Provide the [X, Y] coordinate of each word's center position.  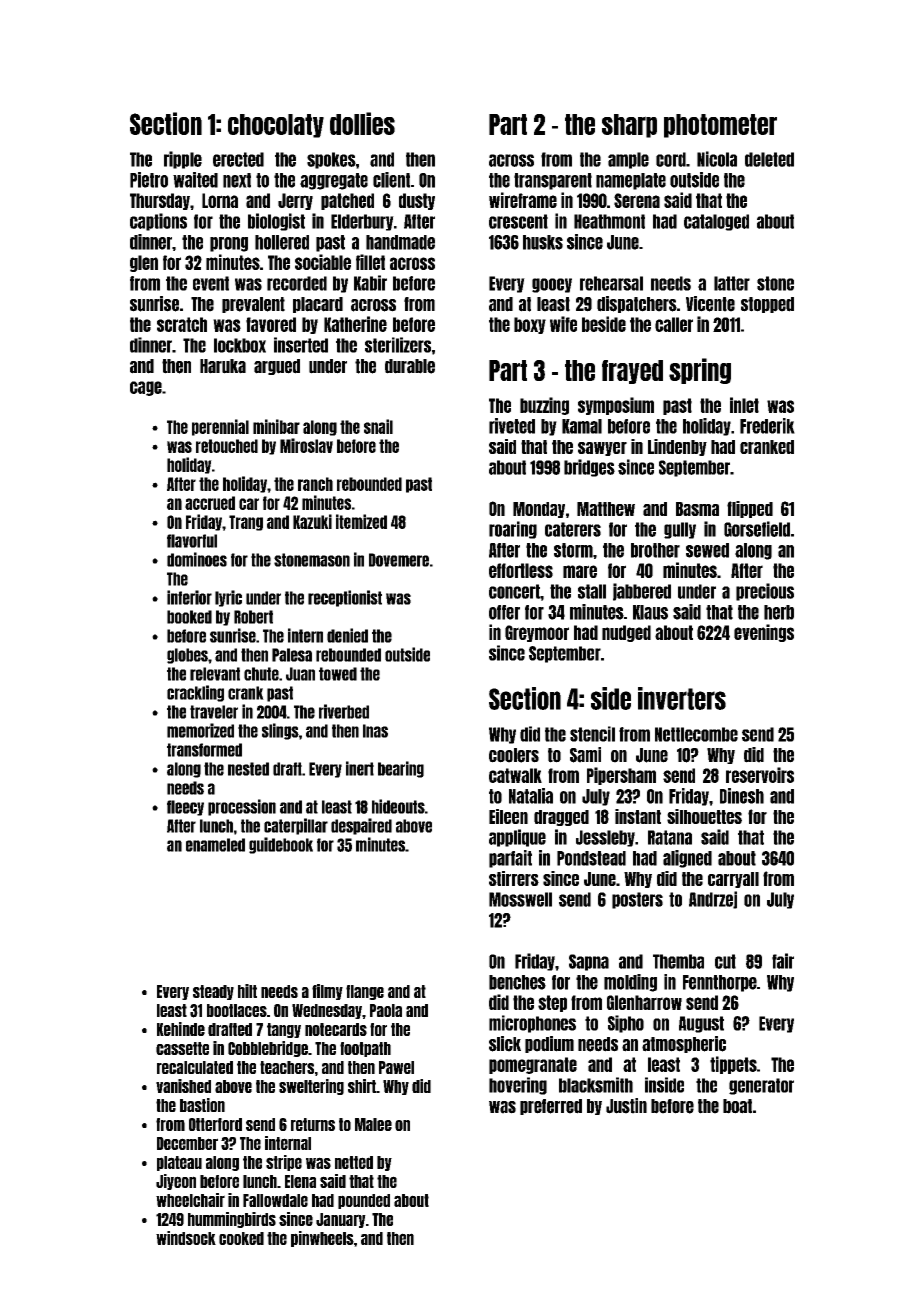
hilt [247, 991]
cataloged [716, 222]
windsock [186, 1238]
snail [378, 426]
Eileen [508, 816]
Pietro [149, 180]
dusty [417, 201]
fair [783, 961]
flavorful [192, 541]
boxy [530, 325]
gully [680, 530]
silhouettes [704, 816]
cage [146, 388]
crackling [195, 693]
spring [700, 371]
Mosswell [520, 899]
